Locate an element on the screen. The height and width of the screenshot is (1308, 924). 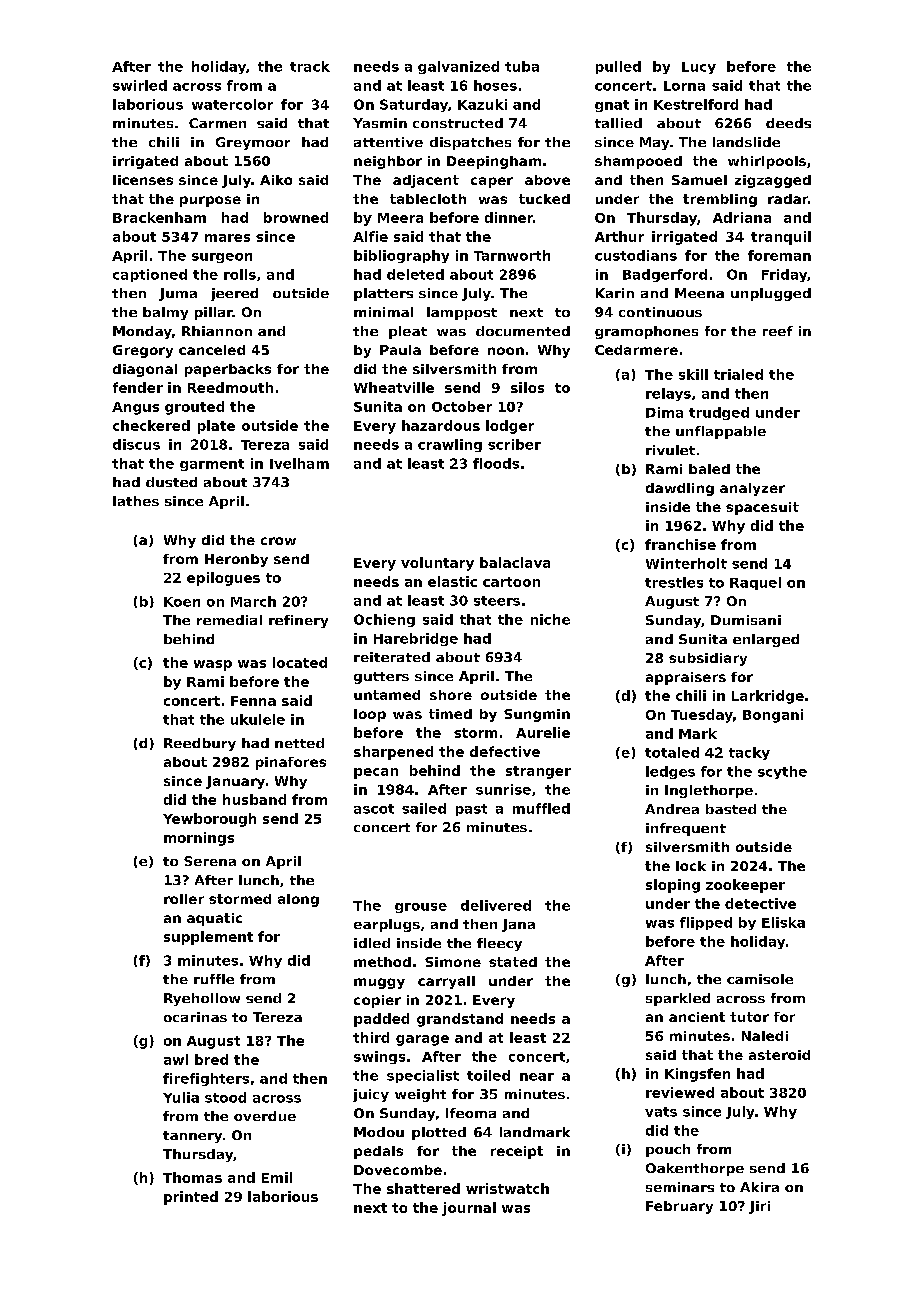
Yulia is located at coordinates (181, 1097).
